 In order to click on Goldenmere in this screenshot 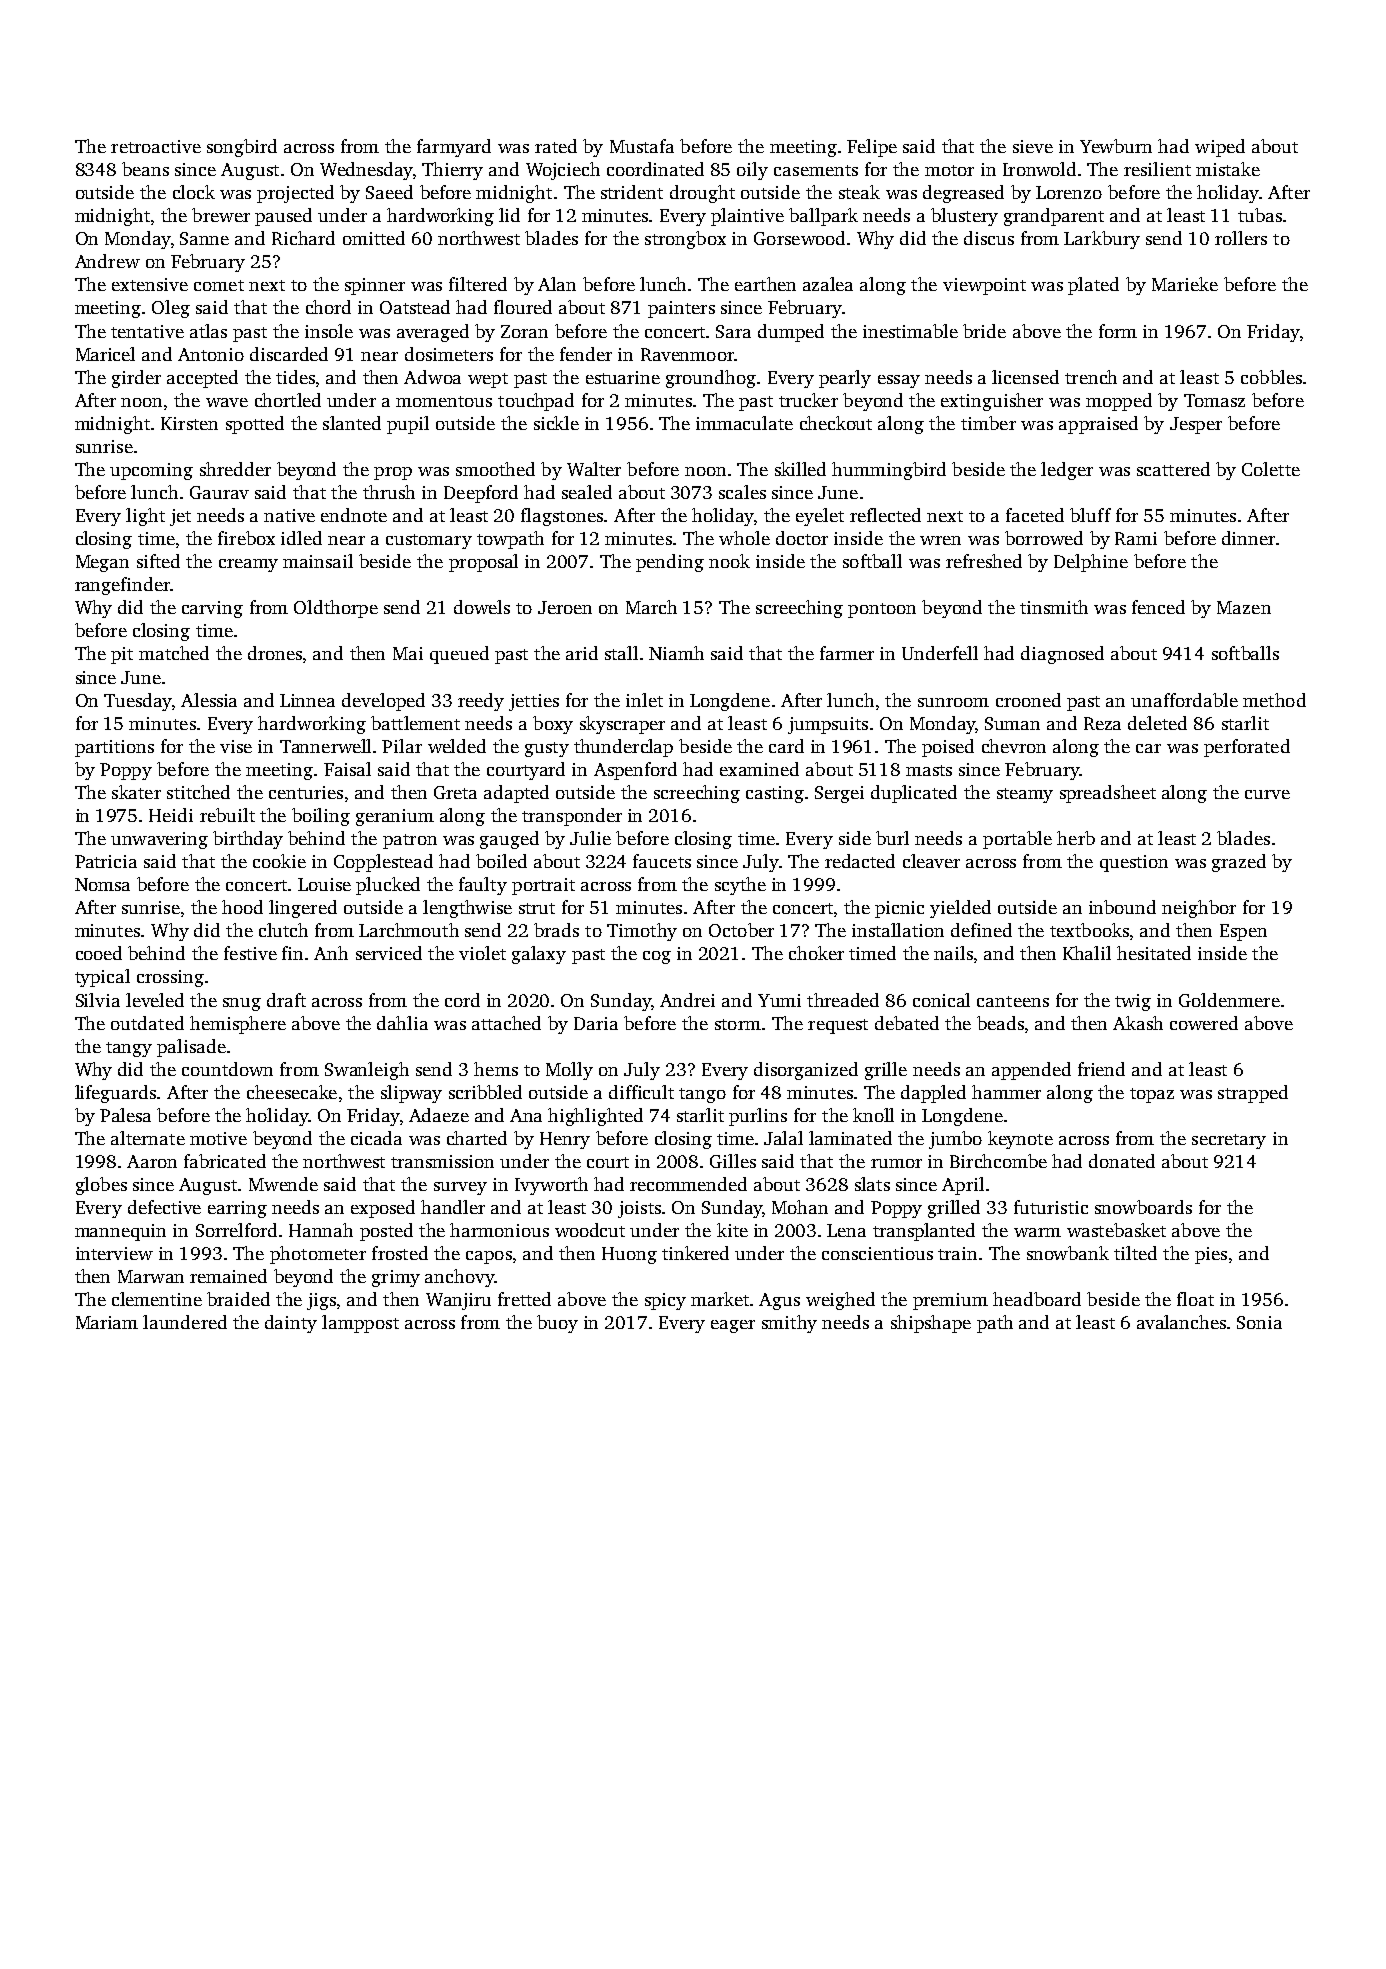, I will do `click(1229, 1000)`.
